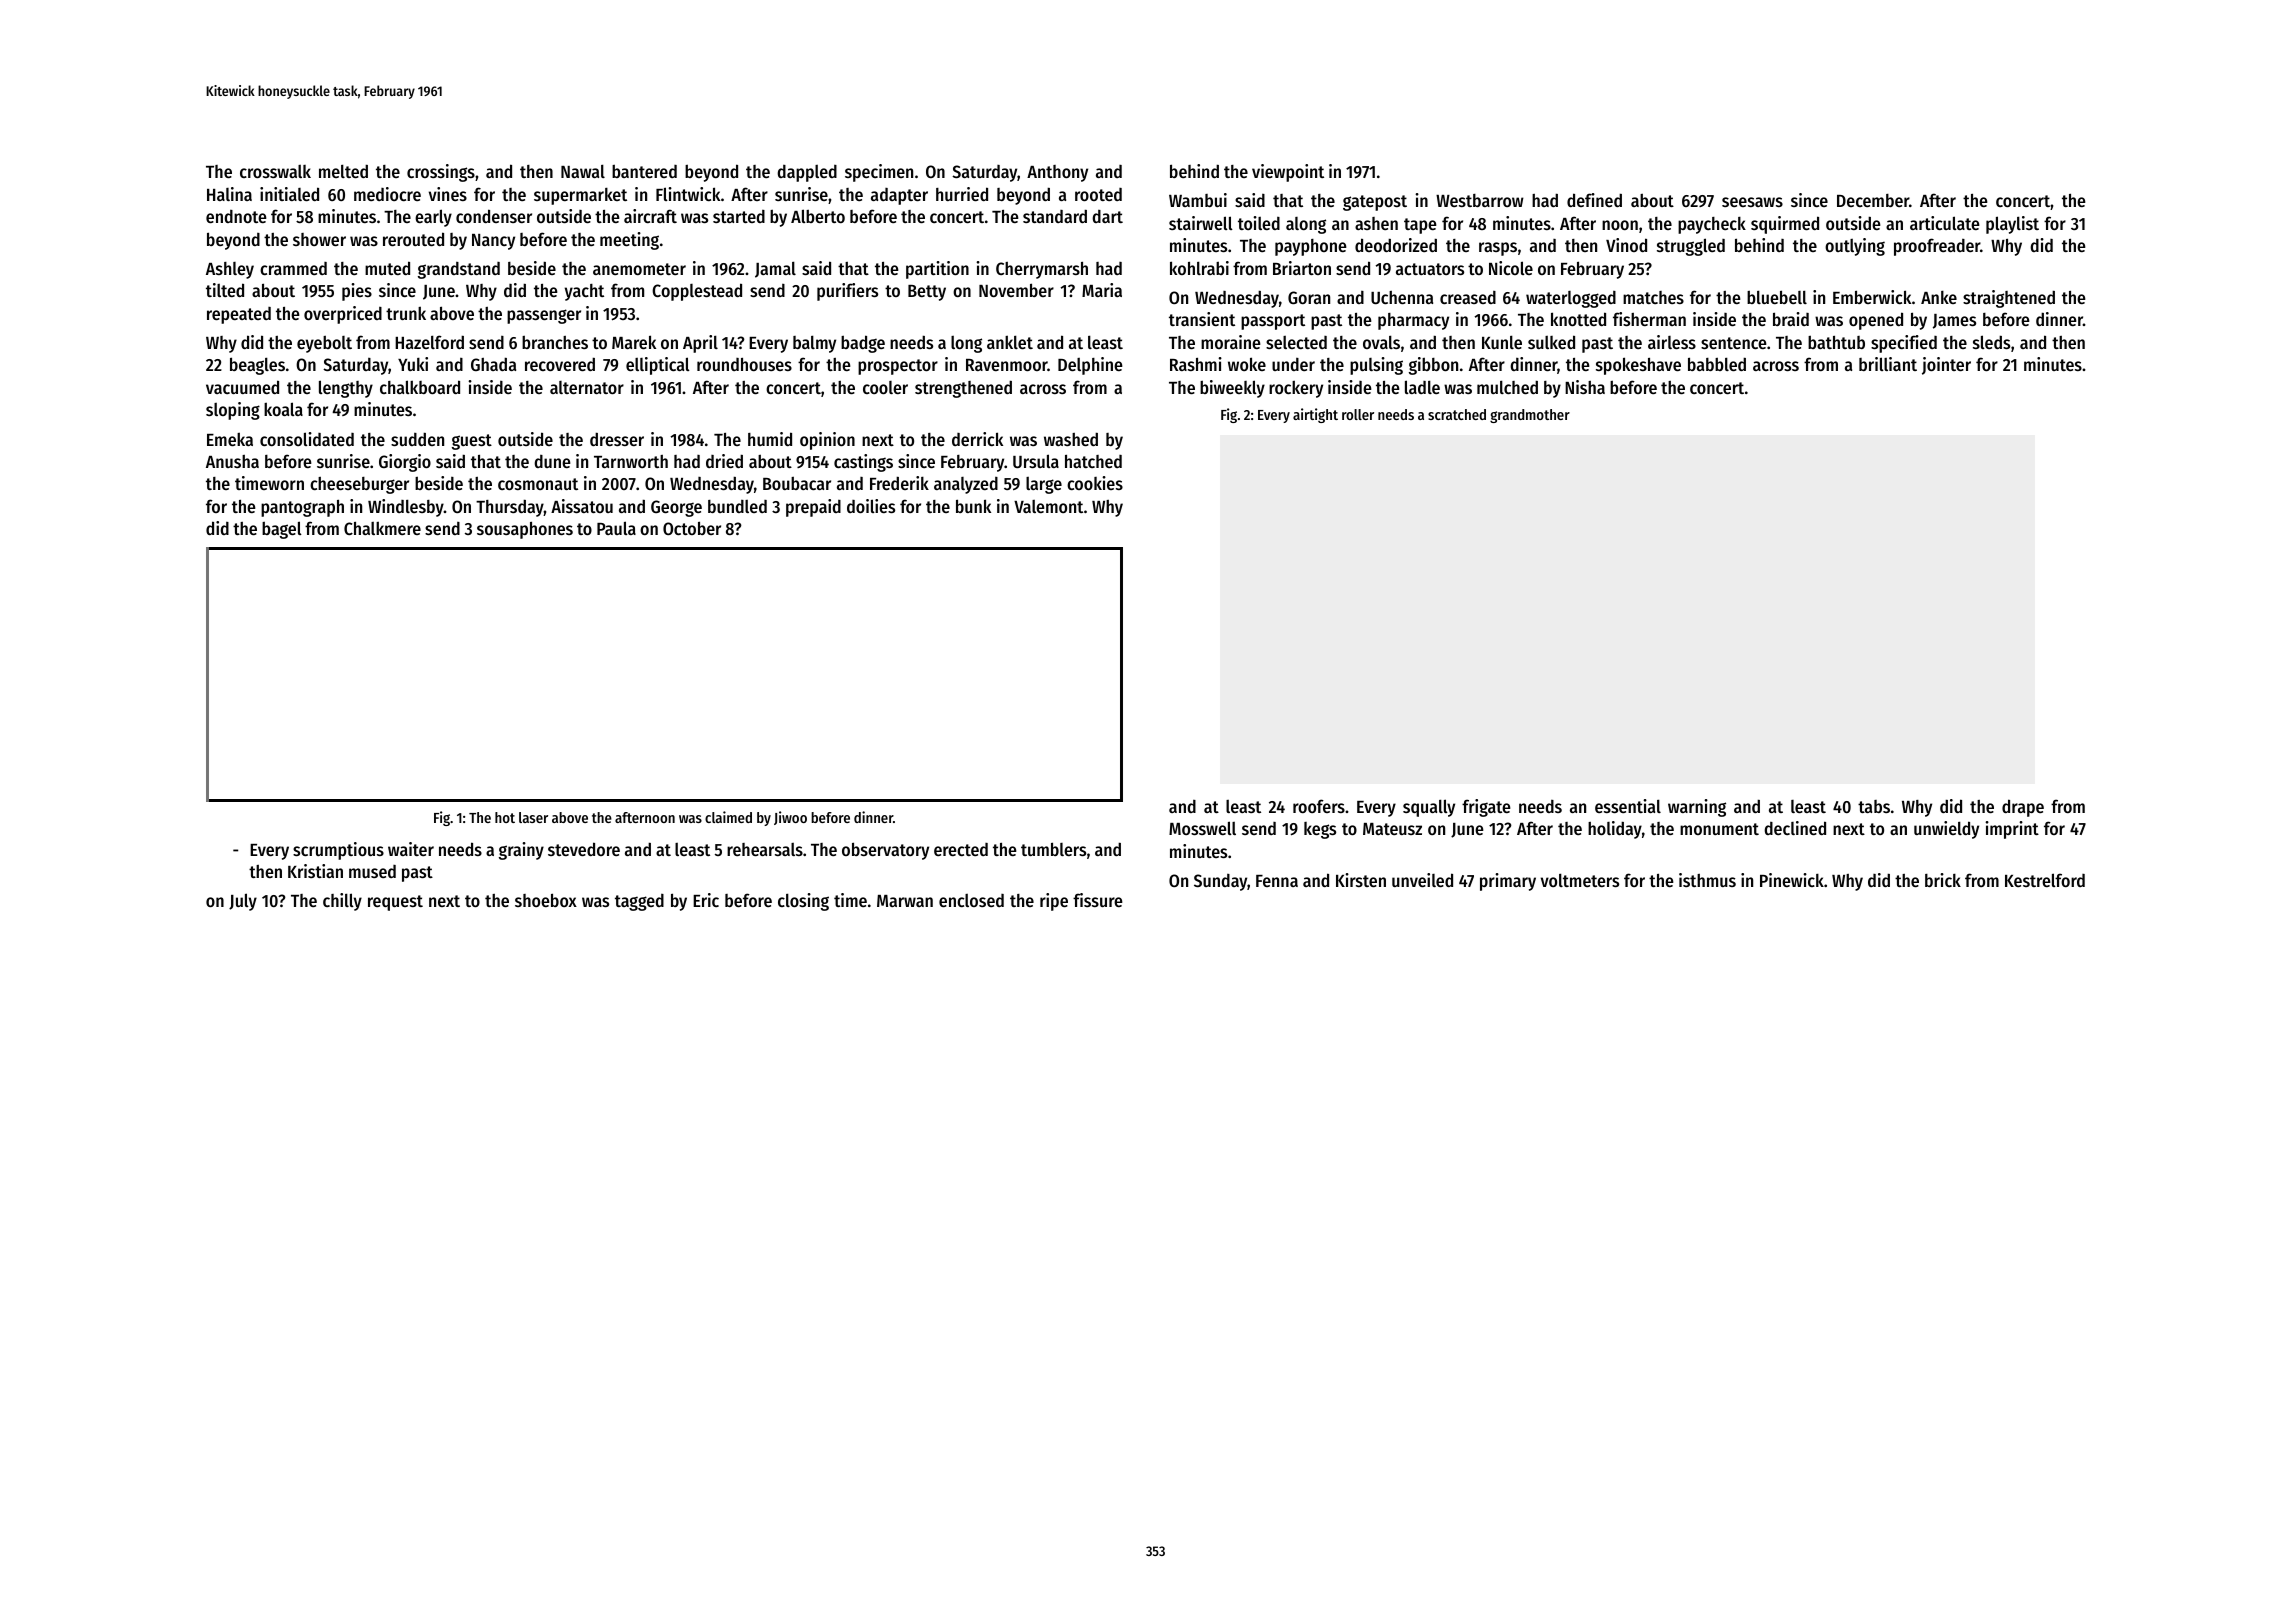  Describe the element at coordinates (275, 171) in the page. I see `crosswalk` at that location.
